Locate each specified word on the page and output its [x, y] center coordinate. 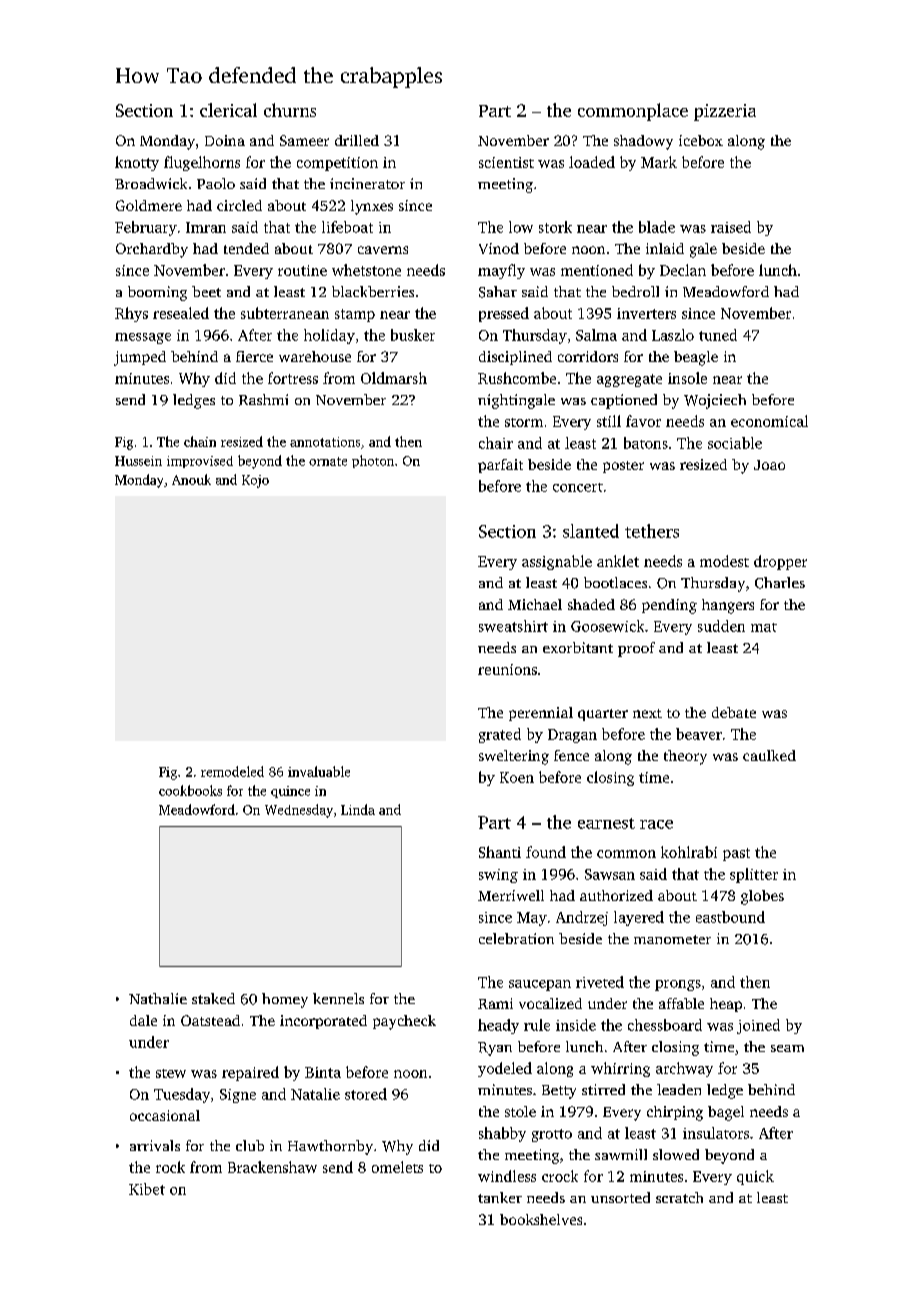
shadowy [643, 142]
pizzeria [725, 112]
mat [764, 627]
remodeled [232, 771]
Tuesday [182, 1095]
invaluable [319, 771]
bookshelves [541, 1219]
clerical [228, 110]
